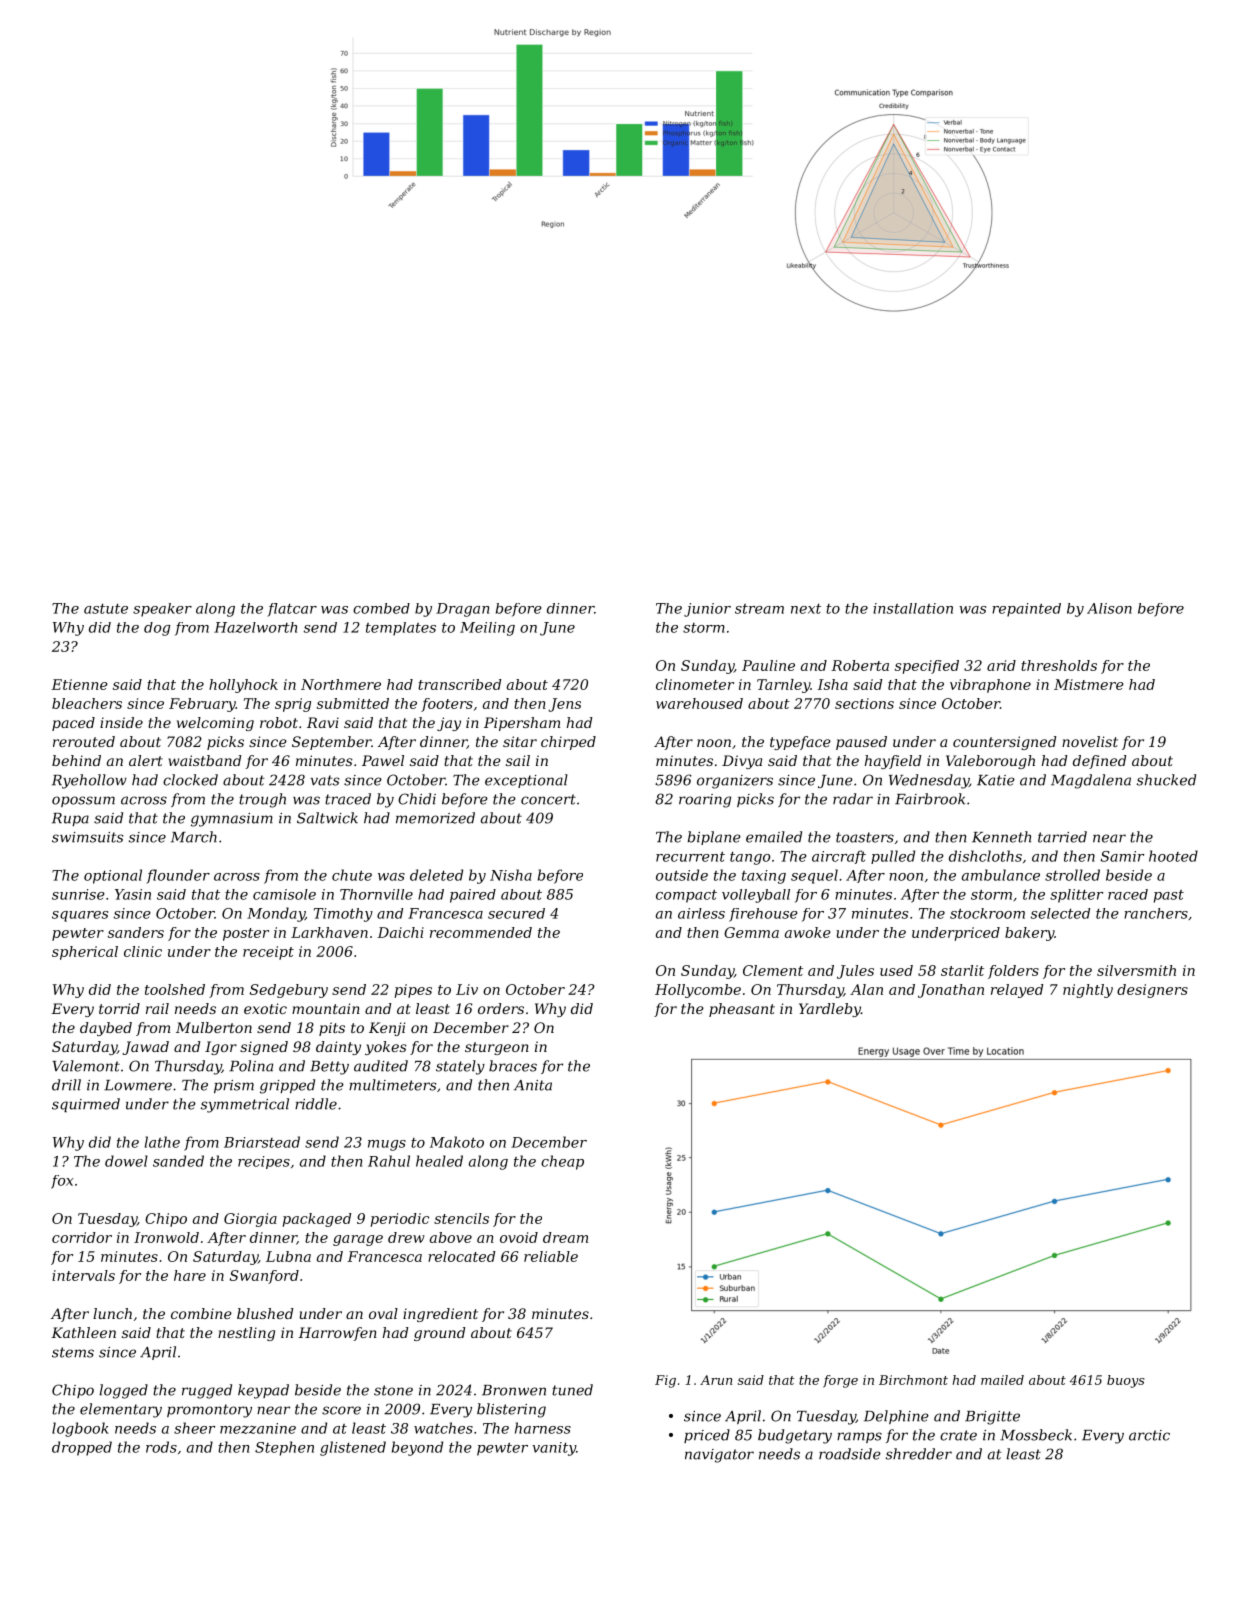 The image size is (1254, 1622). What do you see at coordinates (913, 608) in the image?
I see `installation` at bounding box center [913, 608].
